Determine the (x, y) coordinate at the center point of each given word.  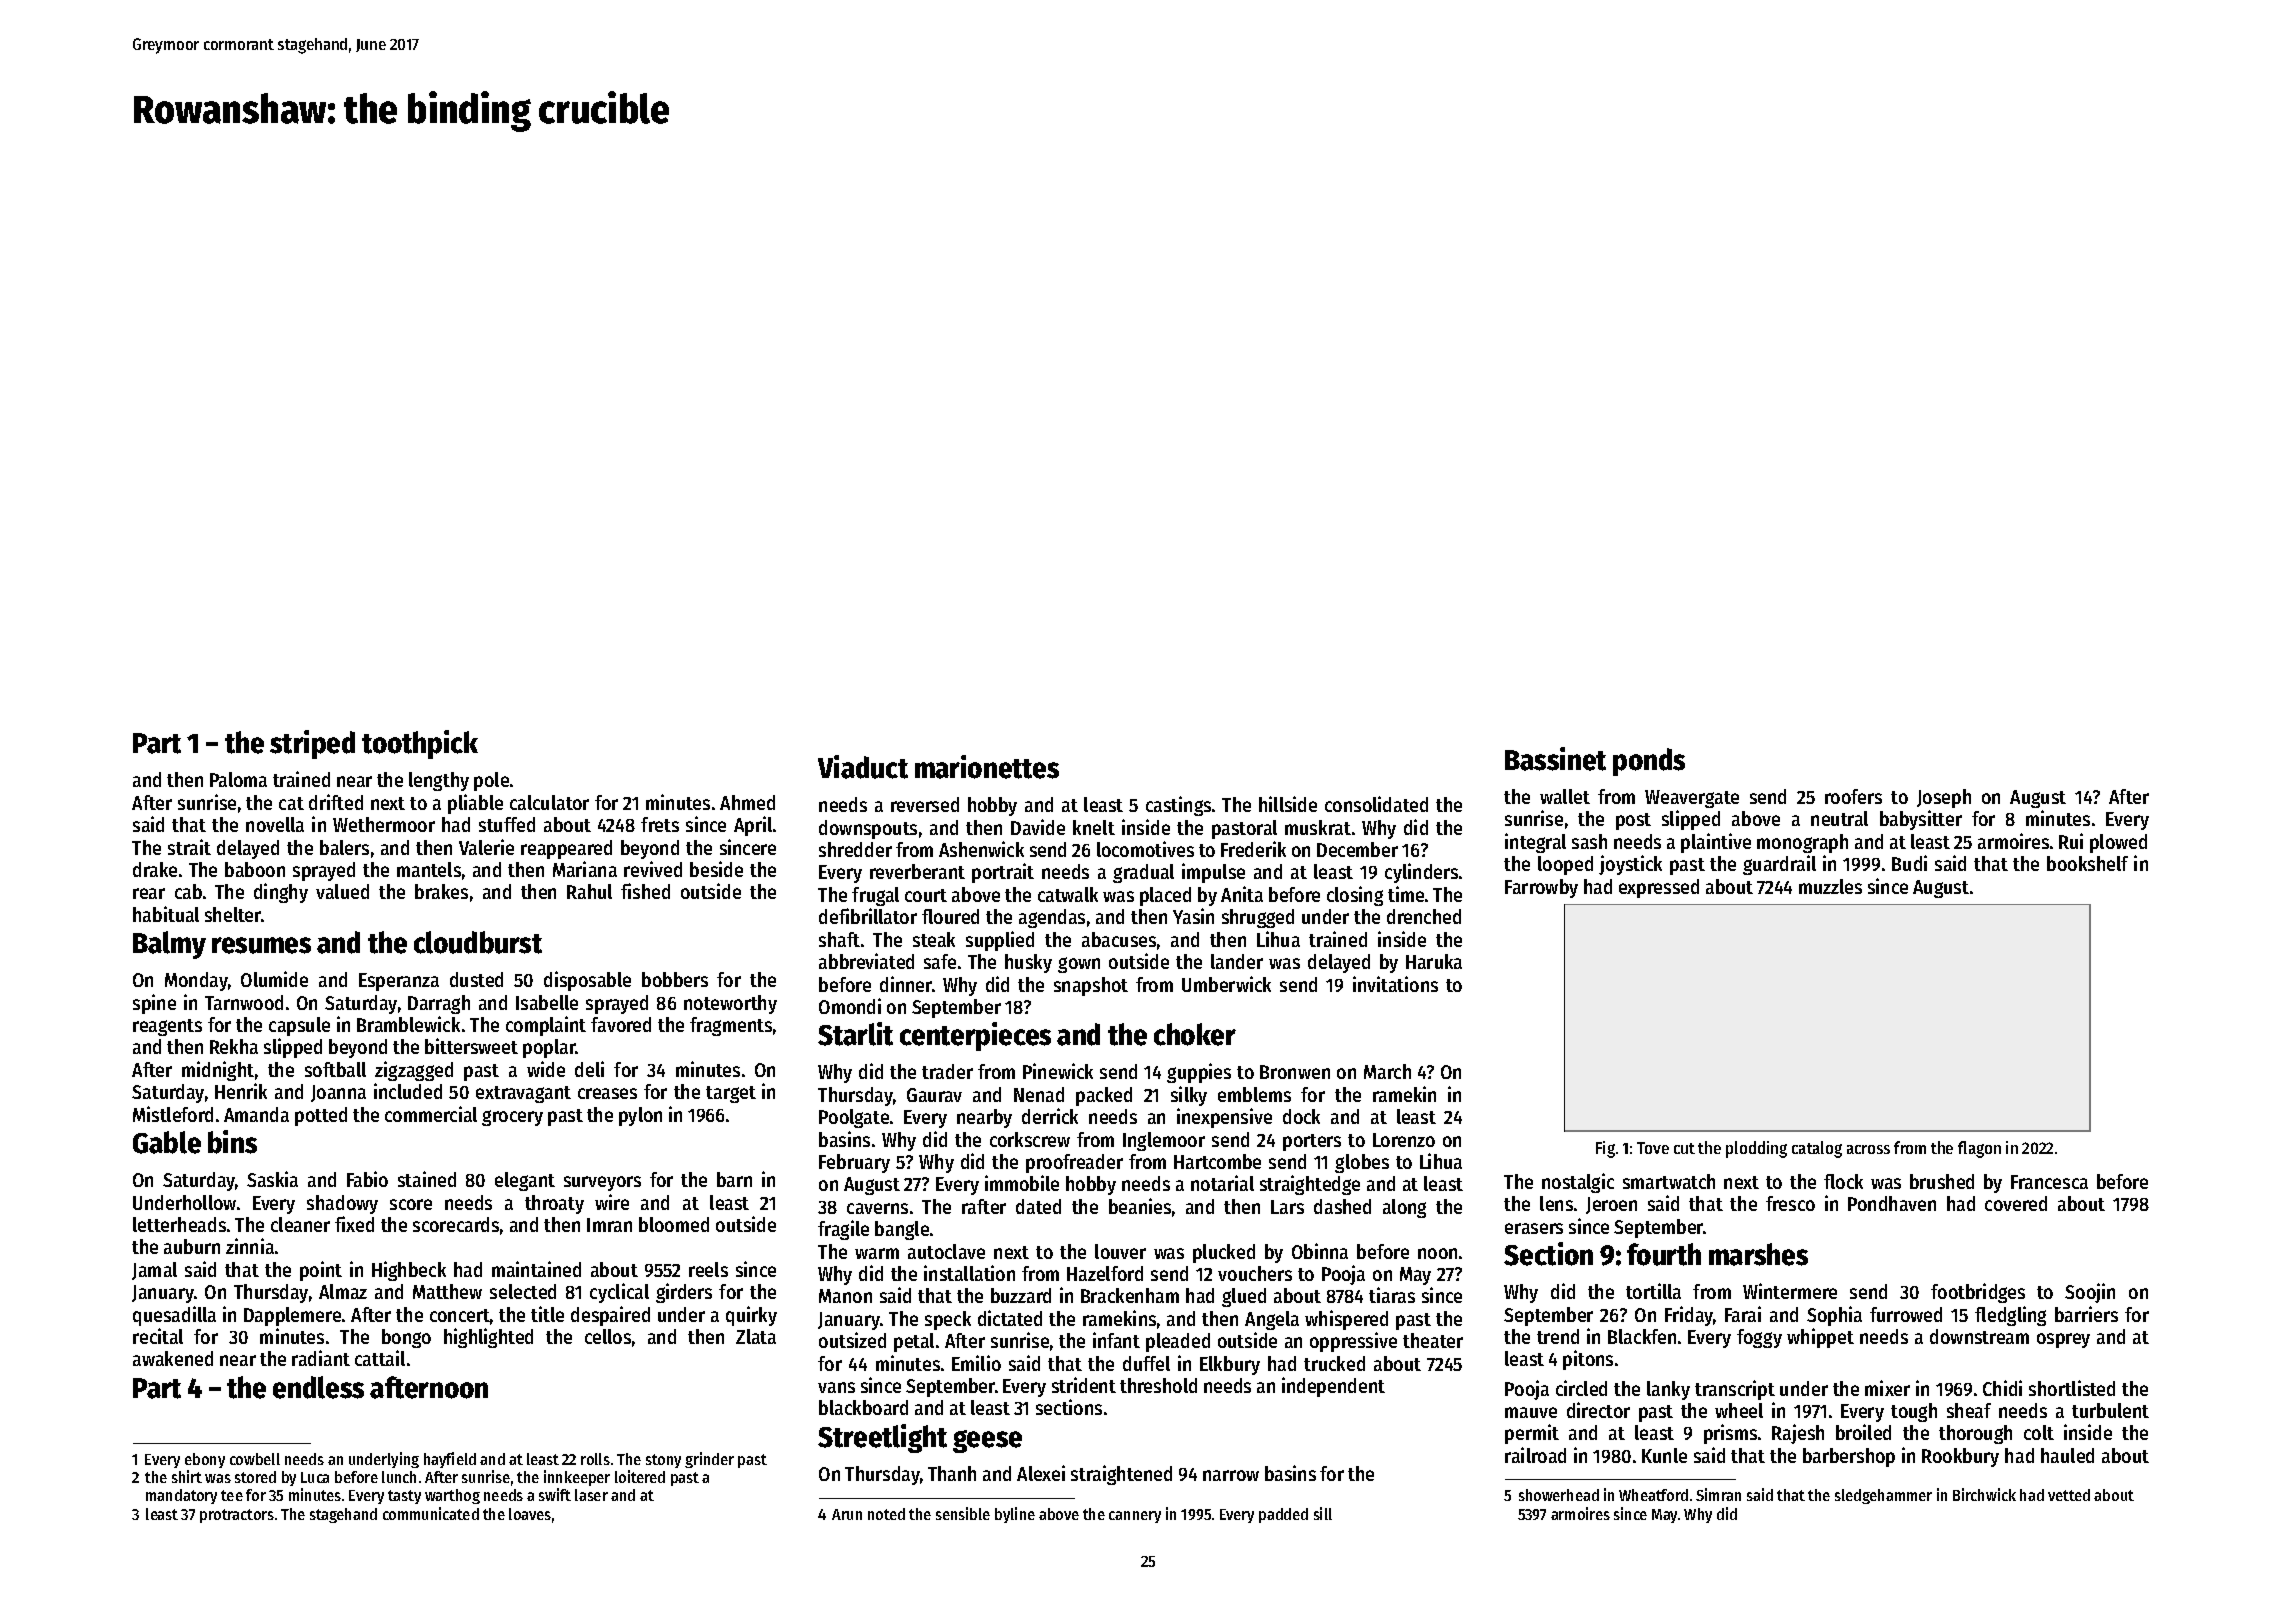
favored (621, 1024)
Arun (847, 1514)
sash (1589, 841)
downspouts (868, 829)
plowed (2118, 843)
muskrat (1318, 827)
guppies (1199, 1073)
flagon (1979, 1149)
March (1387, 1071)
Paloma (238, 779)
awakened (173, 1358)
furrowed (1906, 1314)
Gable (167, 1142)
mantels (429, 869)
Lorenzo (1404, 1140)
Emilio (976, 1363)
